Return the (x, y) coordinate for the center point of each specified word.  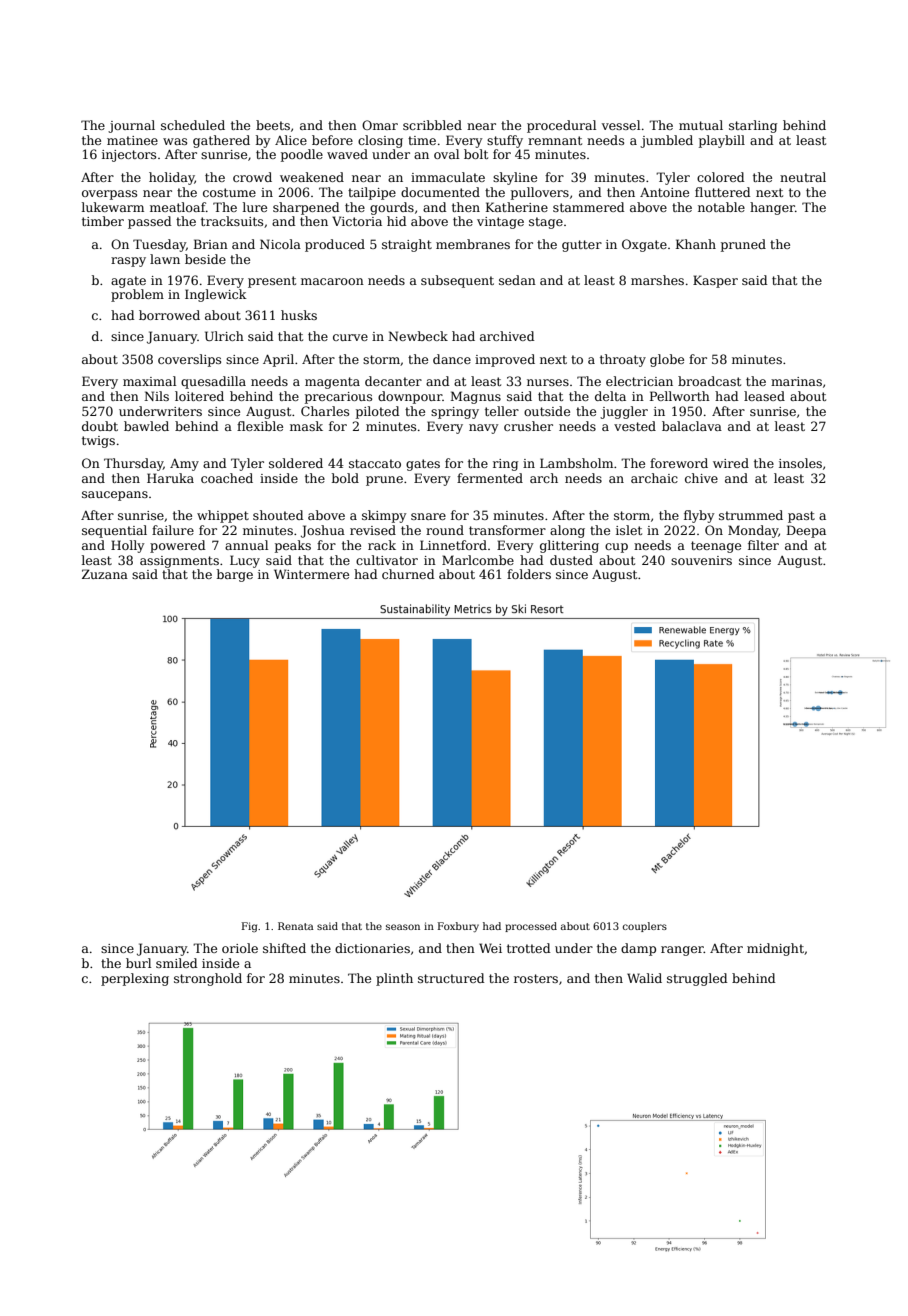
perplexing (135, 979)
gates (423, 465)
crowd (252, 177)
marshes (657, 280)
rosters (536, 978)
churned (408, 574)
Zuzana (105, 574)
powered (178, 546)
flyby (699, 516)
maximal (149, 381)
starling (753, 126)
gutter (582, 246)
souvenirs (701, 560)
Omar (380, 125)
